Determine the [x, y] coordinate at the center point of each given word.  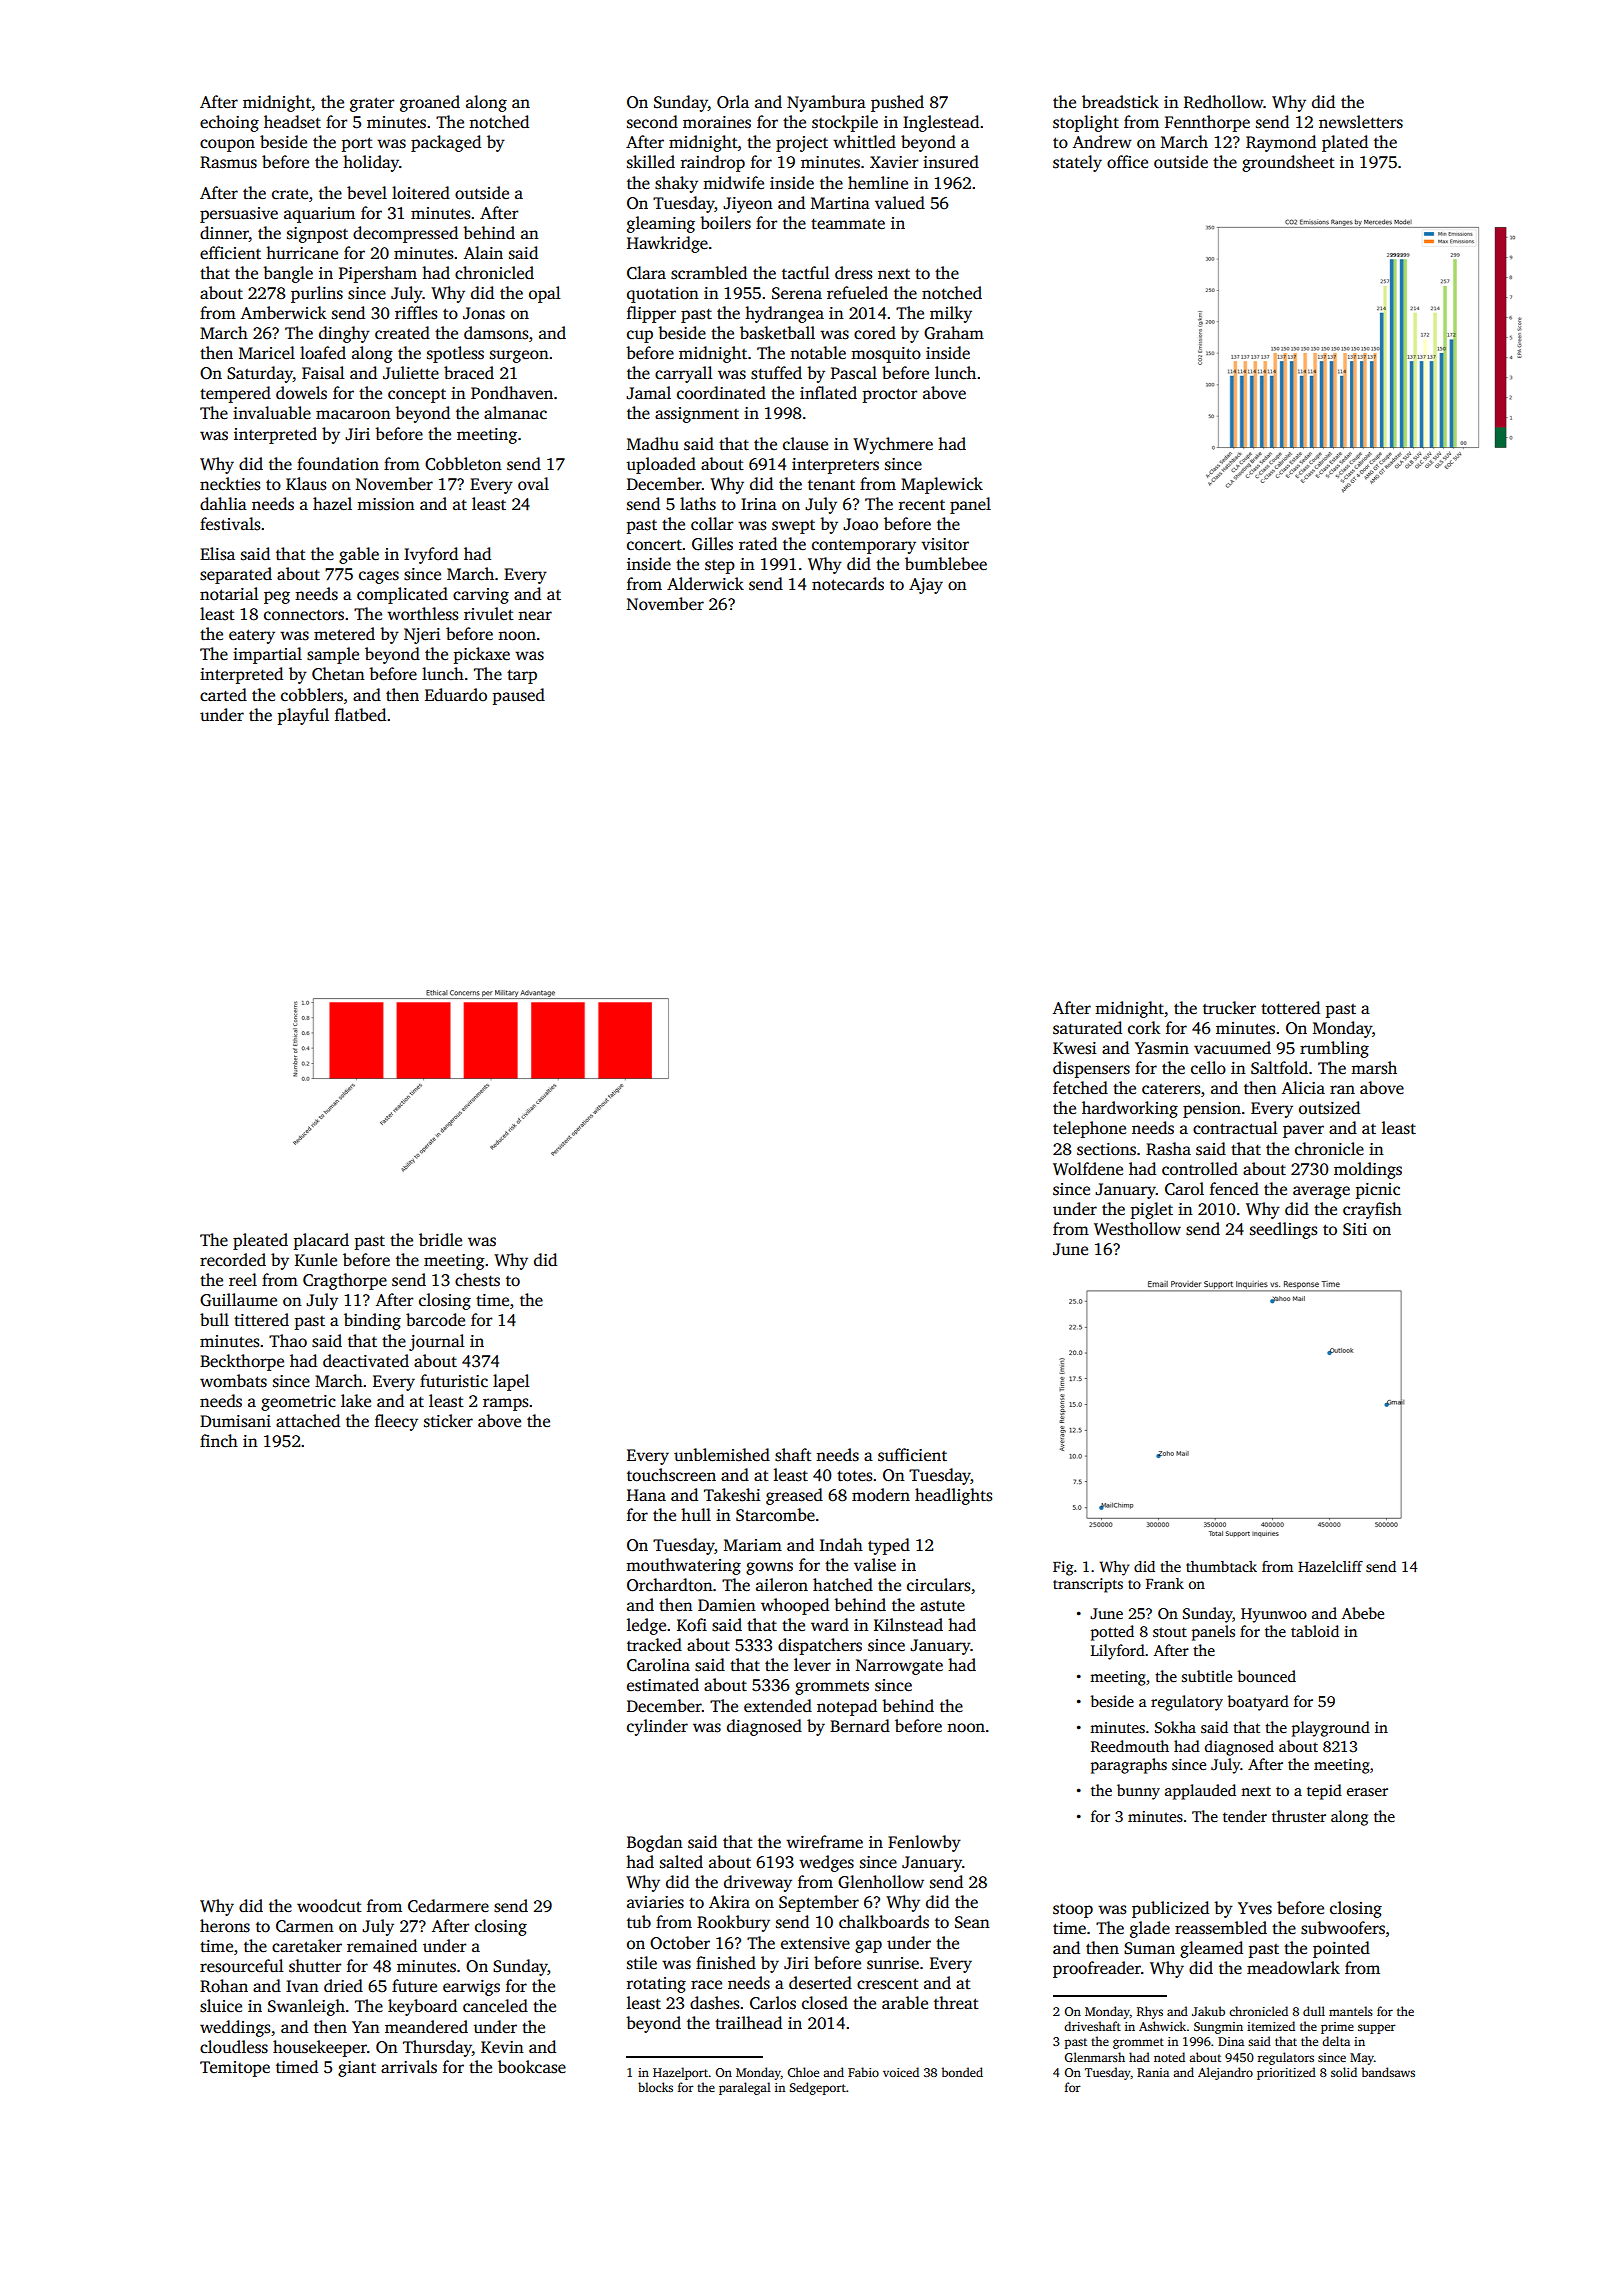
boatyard [1258, 1703]
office [1127, 162]
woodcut [329, 1906]
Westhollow [1137, 1229]
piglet [1152, 1210]
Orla [733, 102]
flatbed [360, 715]
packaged [446, 143]
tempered [235, 394]
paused [519, 696]
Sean [972, 1922]
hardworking [1130, 1109]
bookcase [532, 2067]
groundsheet [1288, 163]
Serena [797, 293]
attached [308, 1421]
